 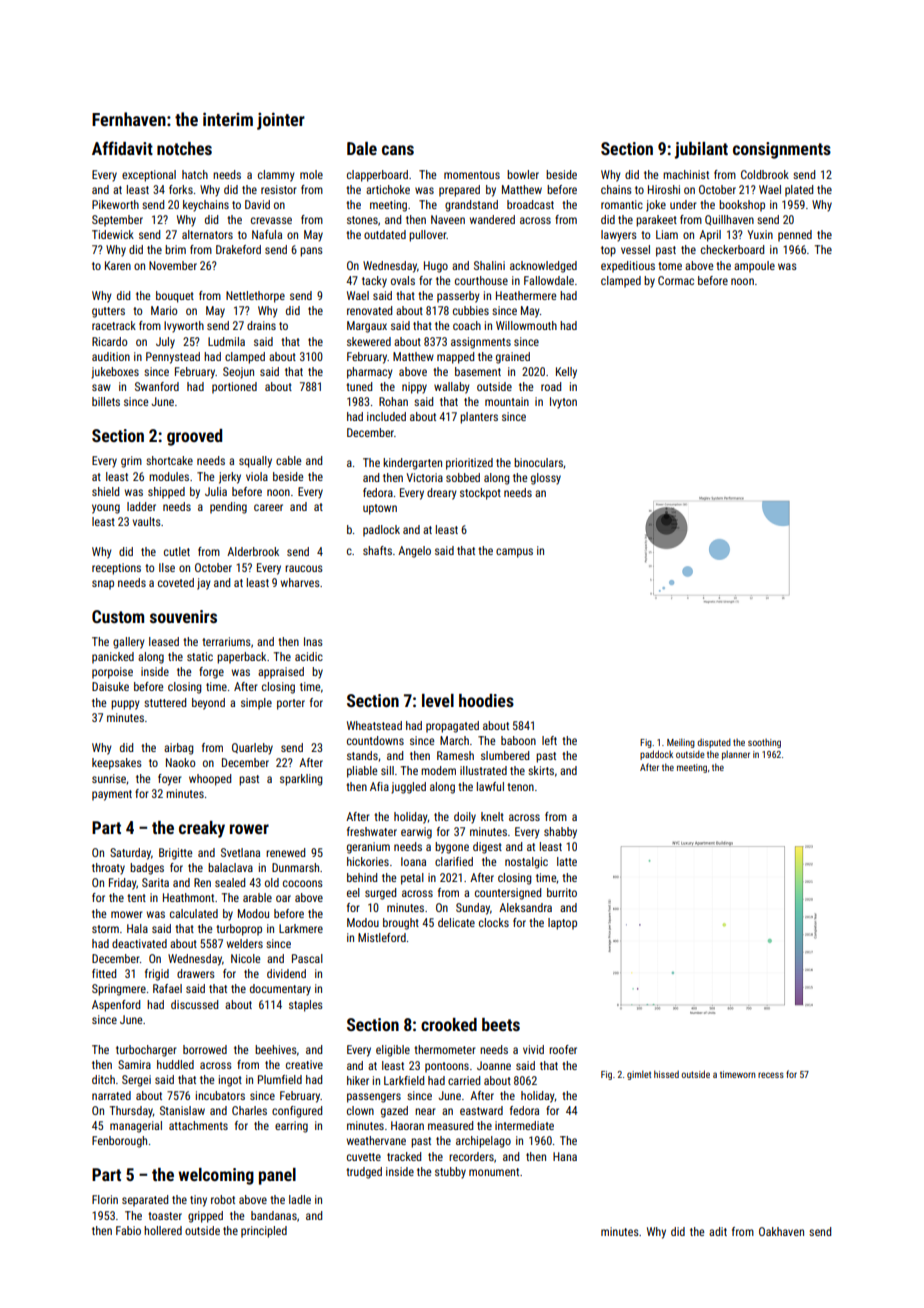 What do you see at coordinates (525, 907) in the image?
I see `Aleksandra` at bounding box center [525, 907].
